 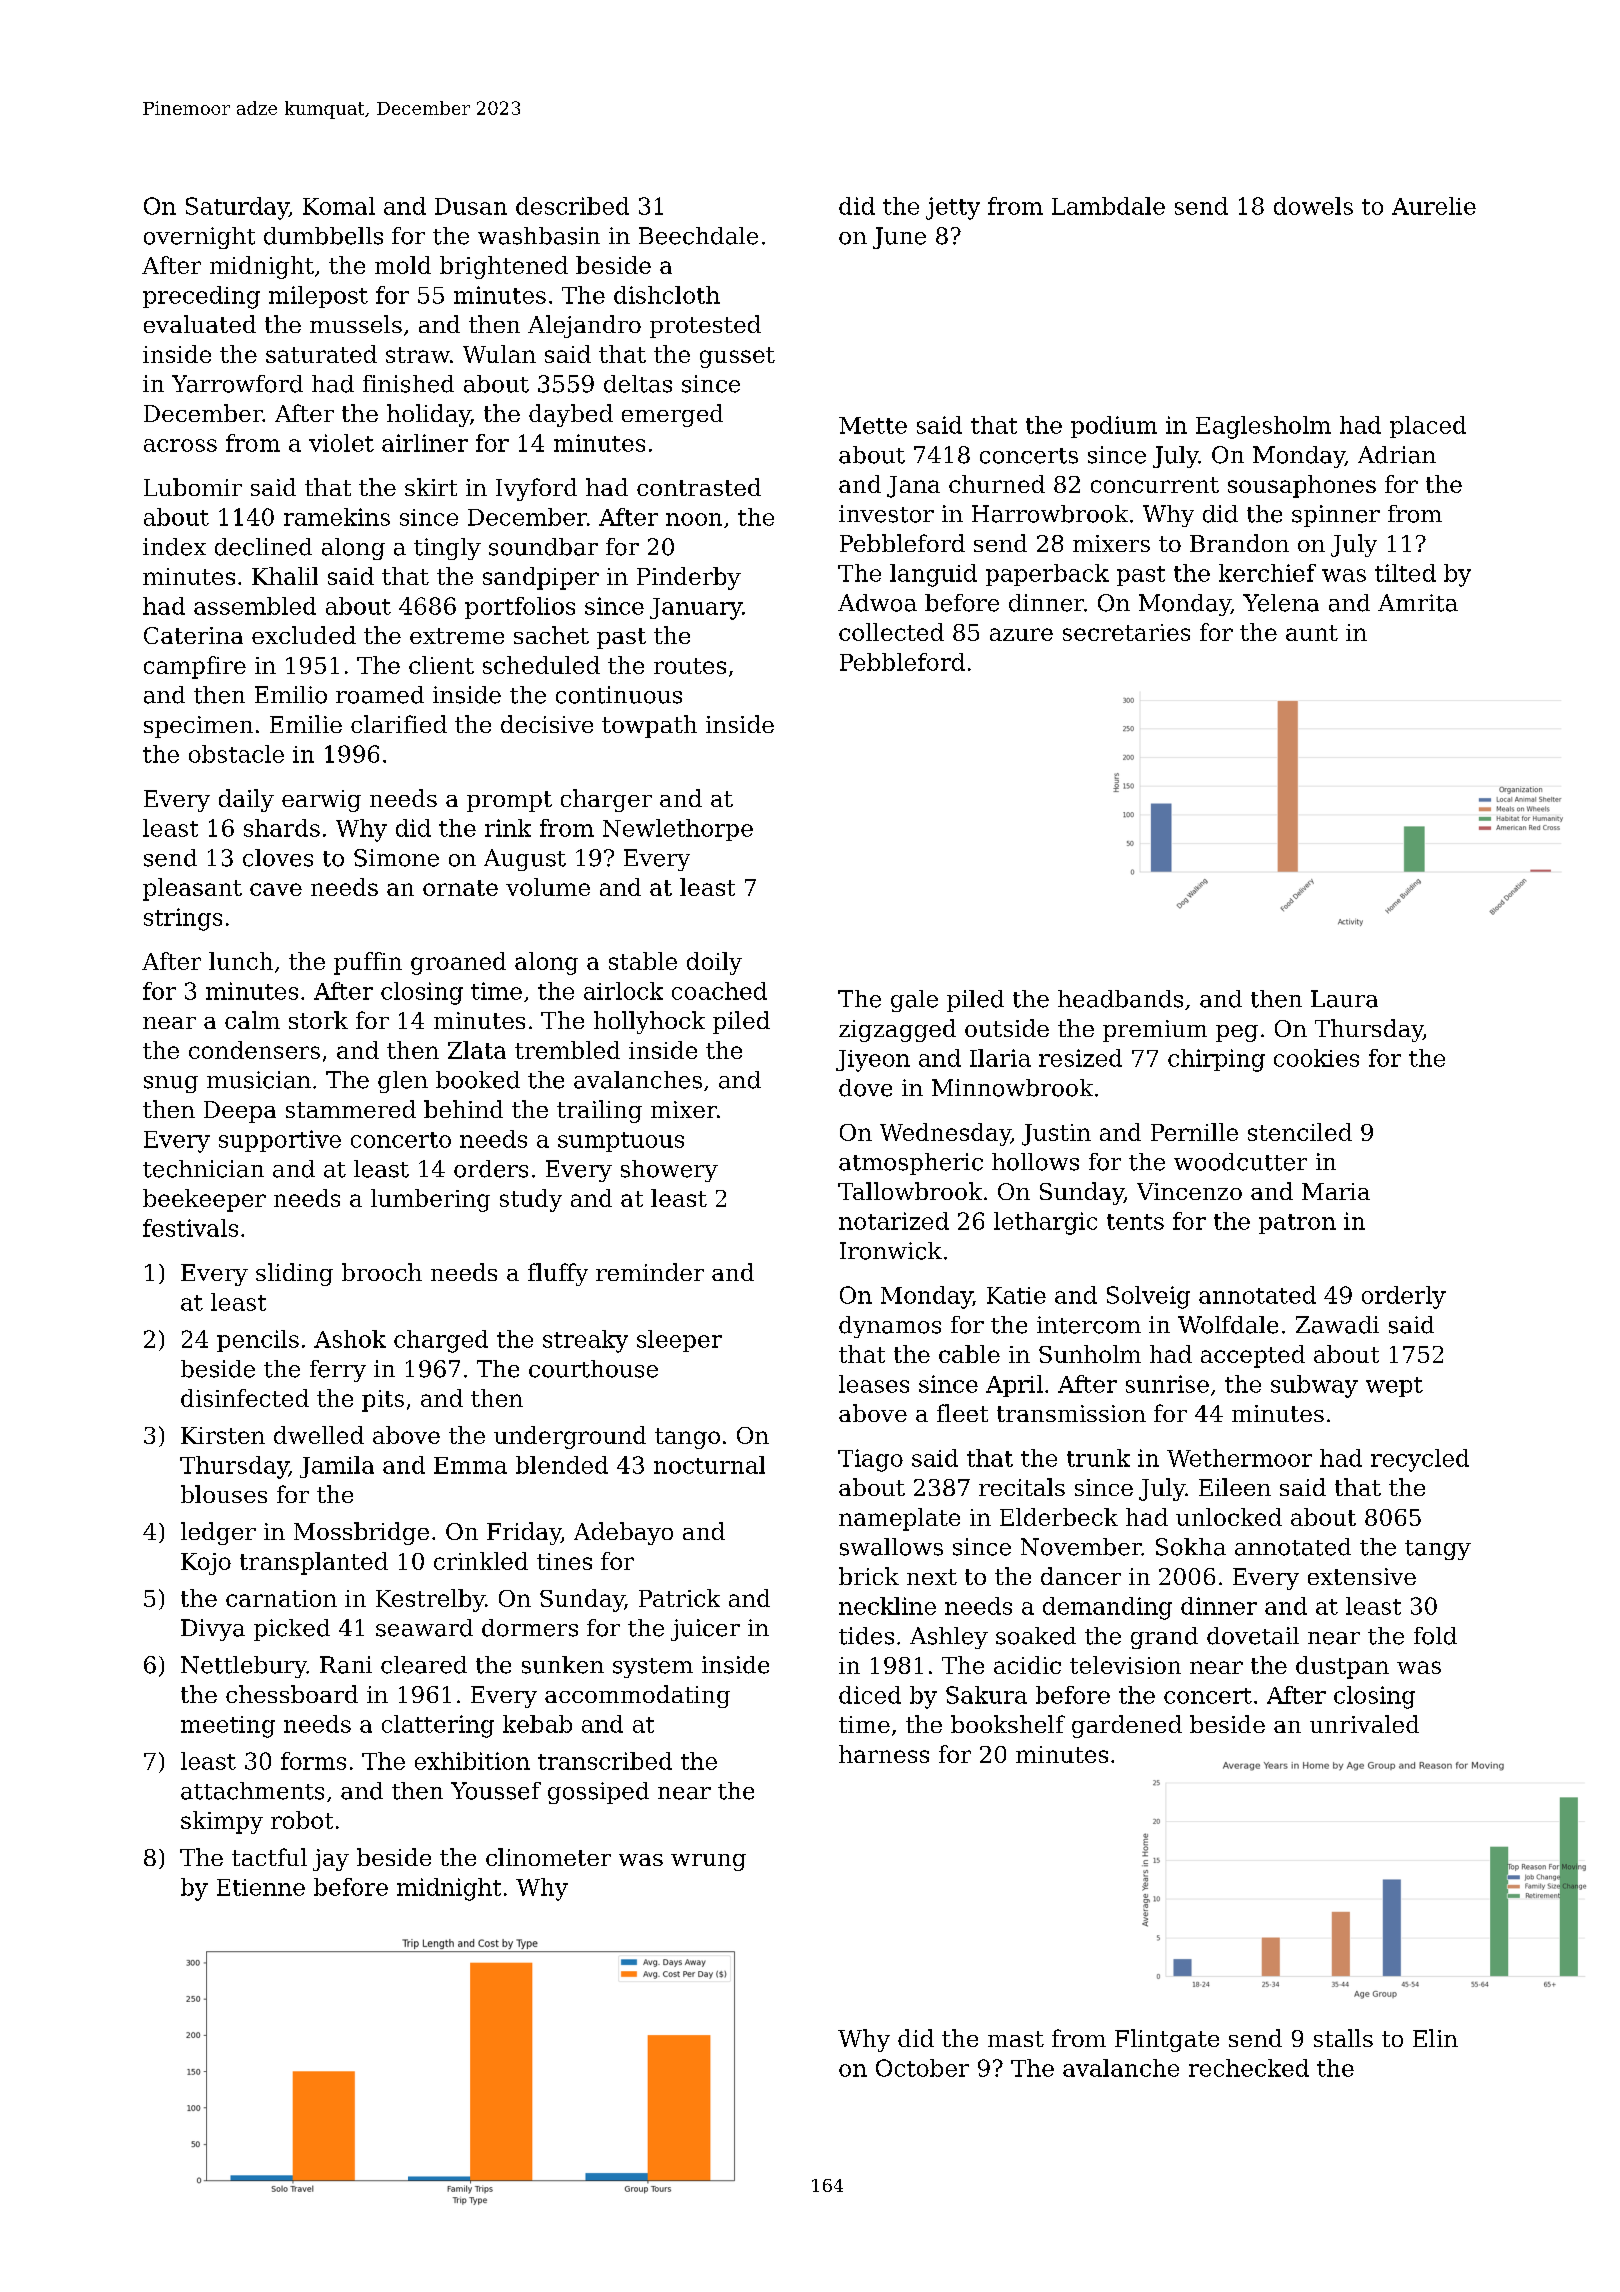 I want to click on Caterina, so click(x=193, y=635).
